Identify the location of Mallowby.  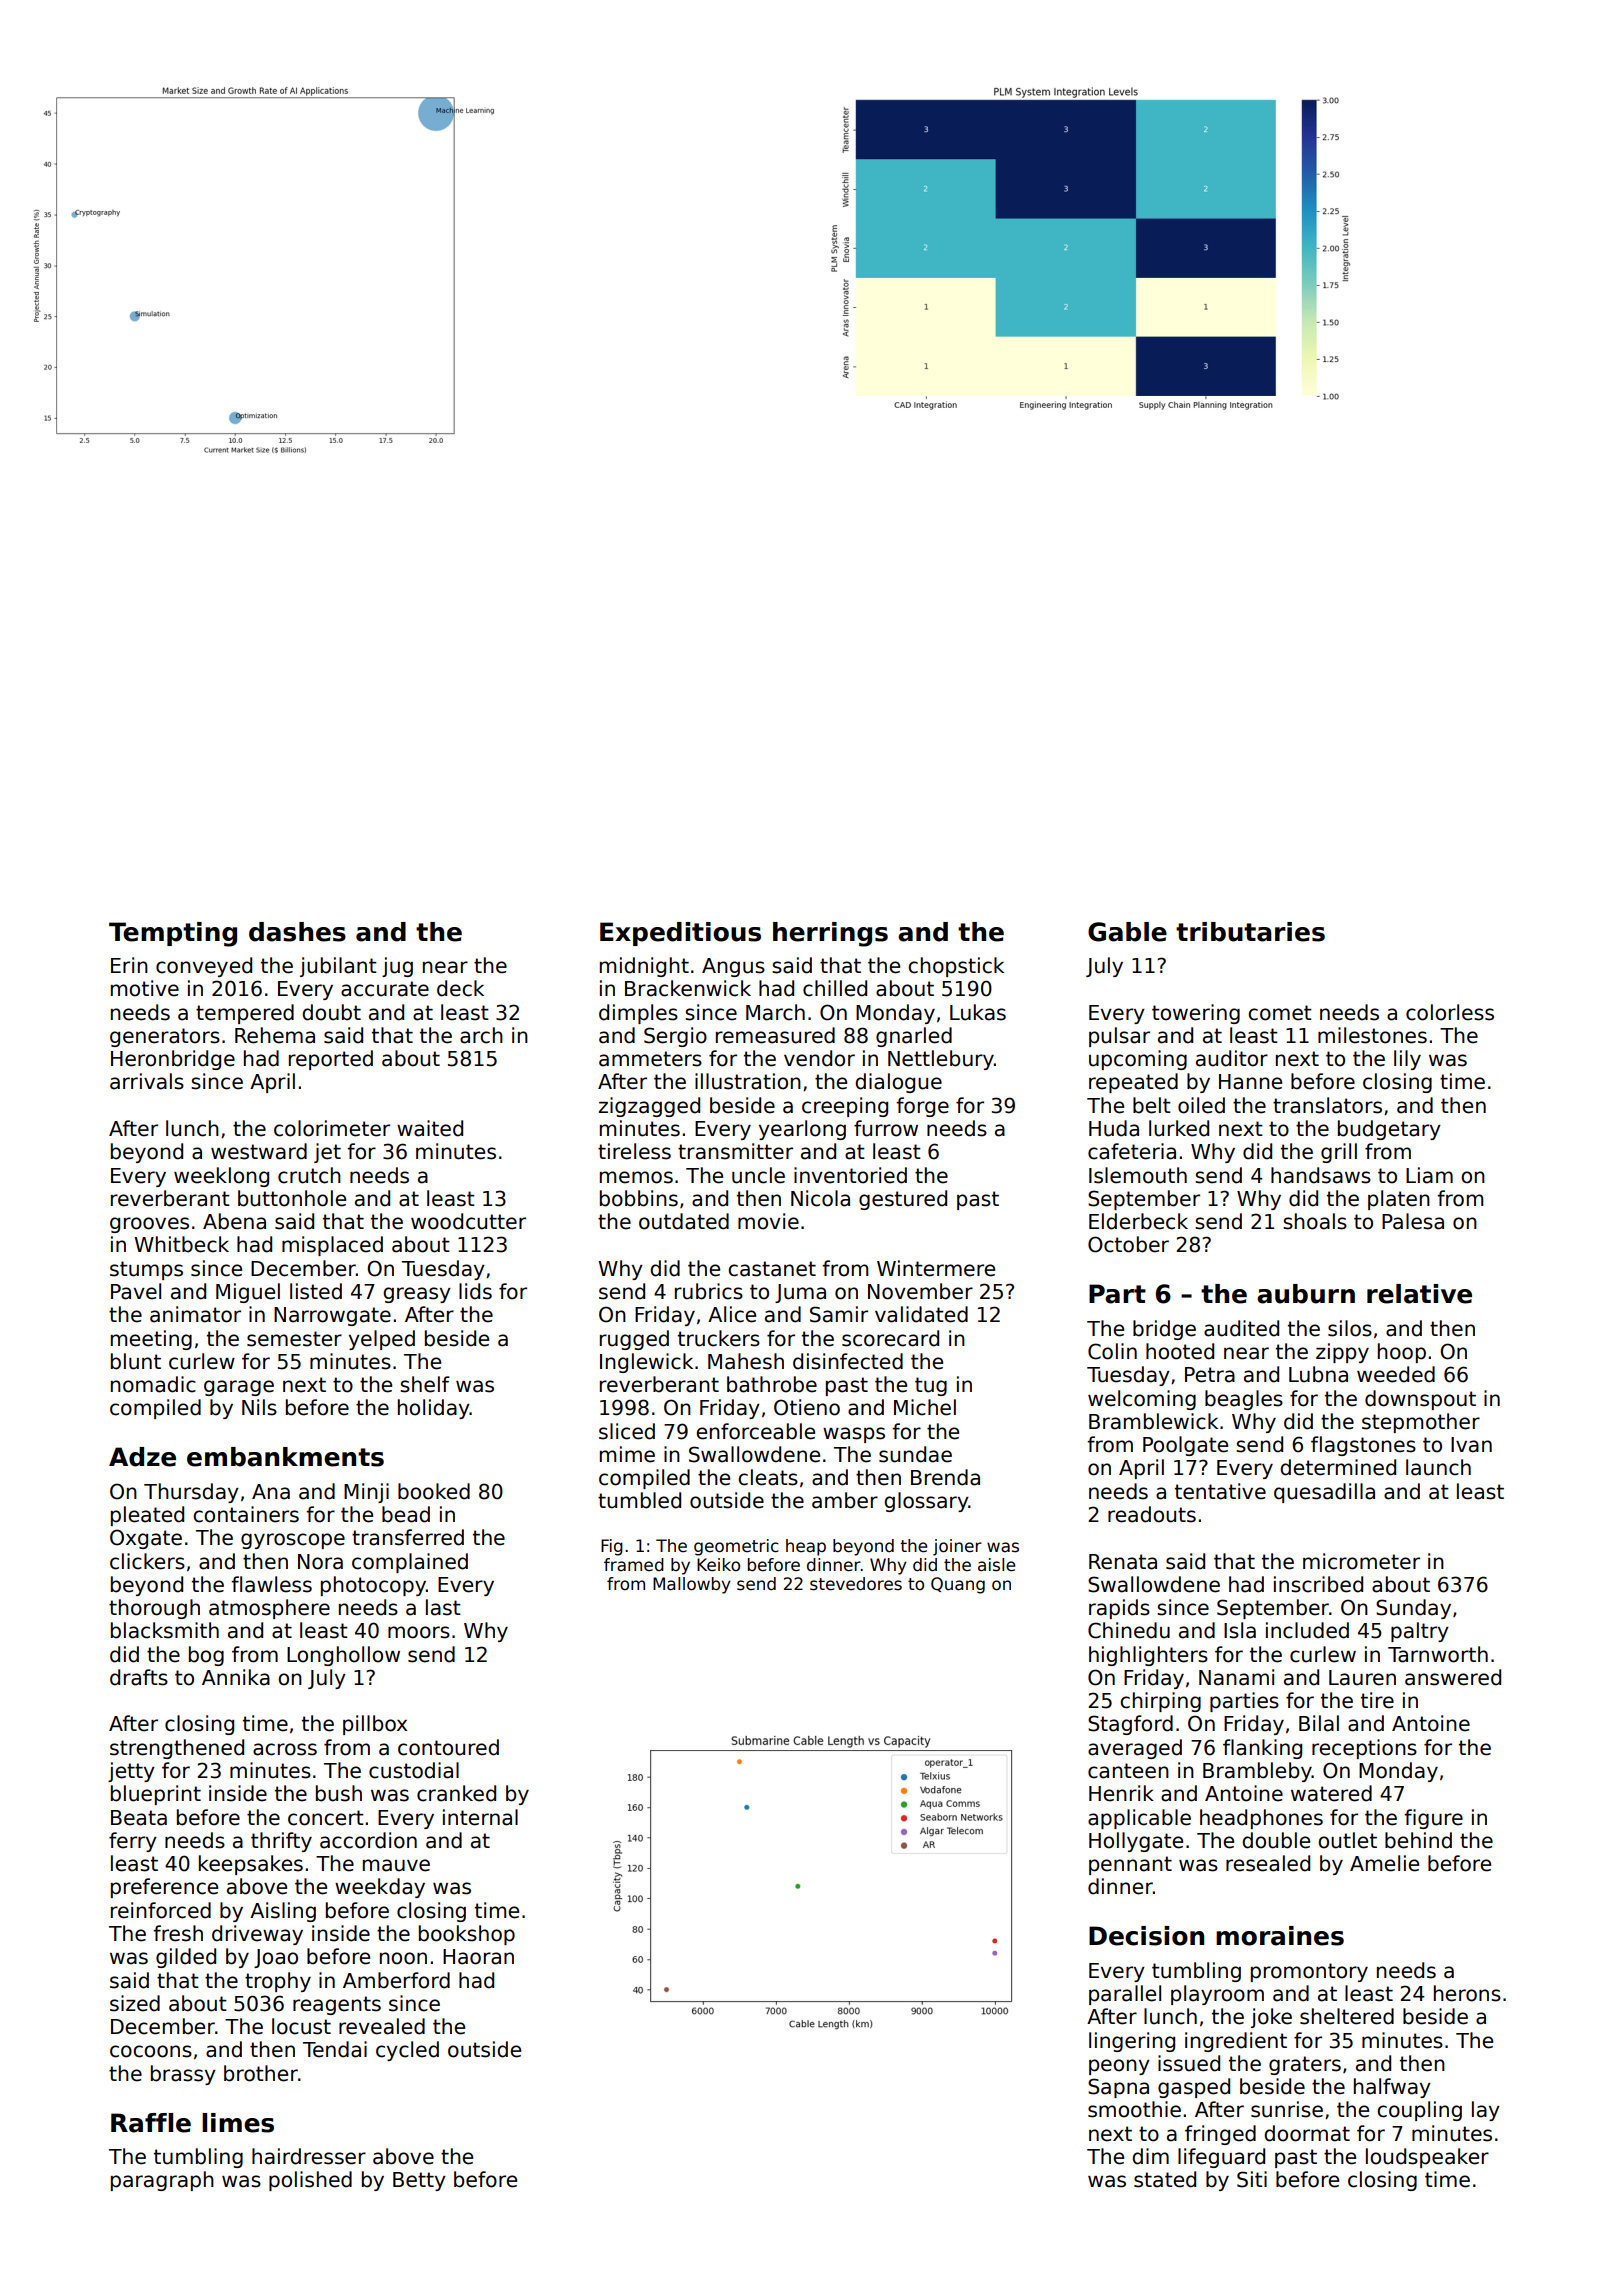
(692, 1585).
